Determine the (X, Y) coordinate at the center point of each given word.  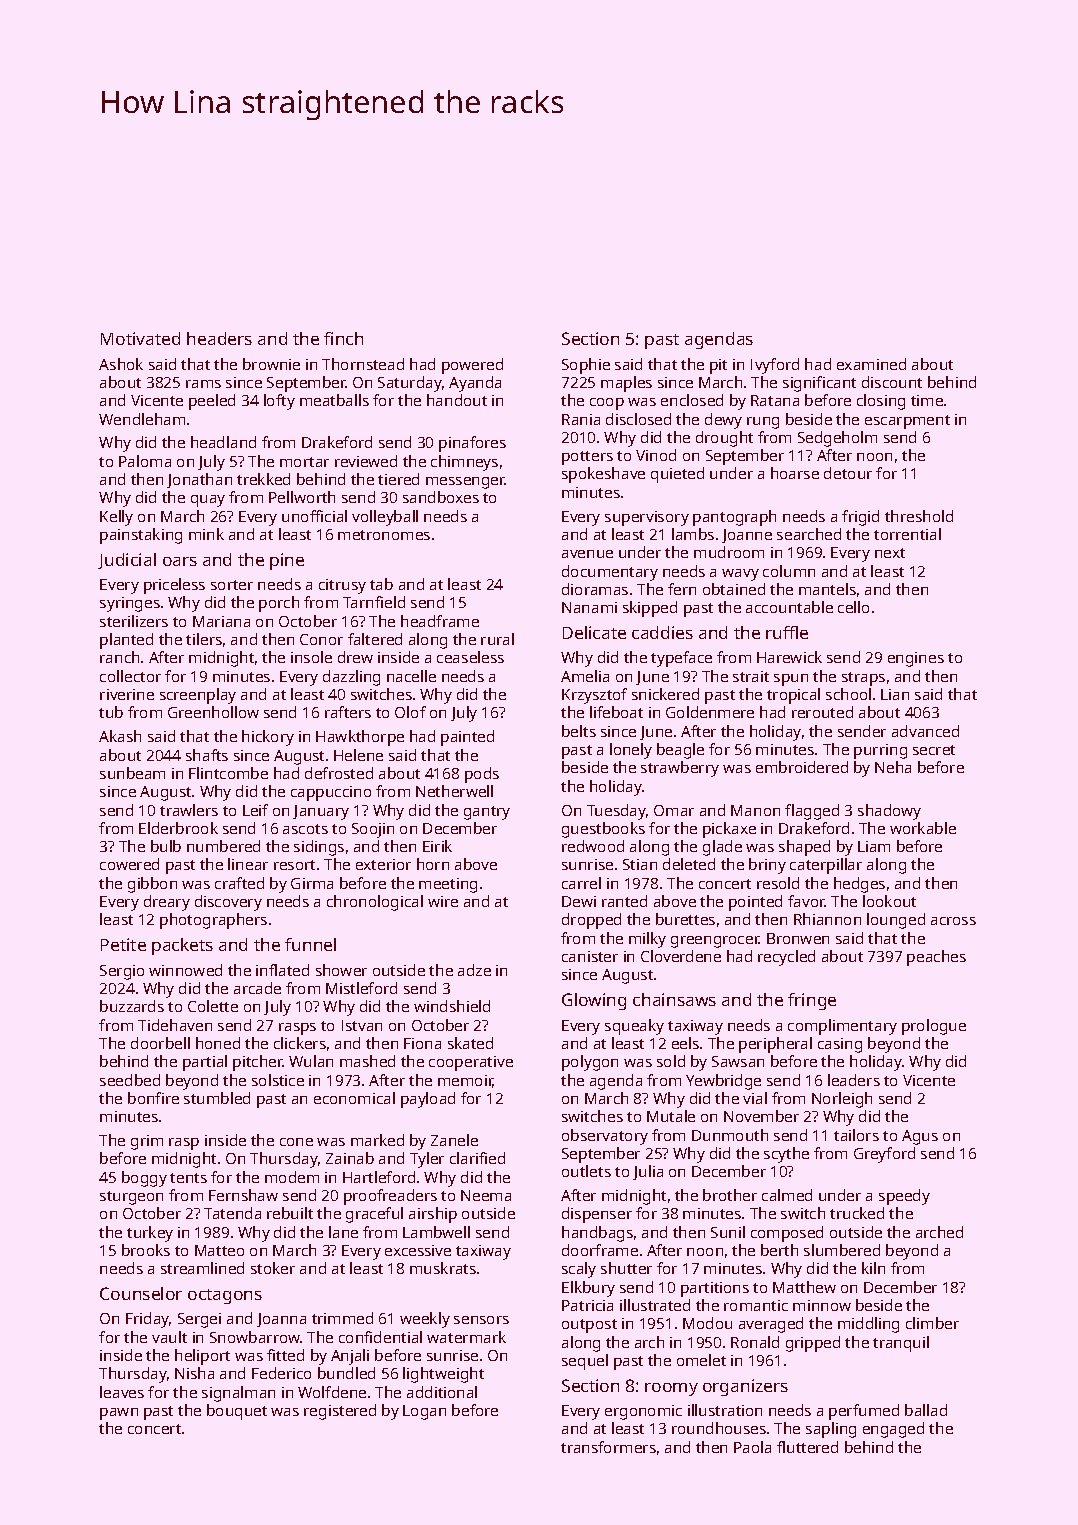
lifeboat (616, 712)
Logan (424, 1412)
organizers (745, 1387)
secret (934, 750)
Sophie (586, 366)
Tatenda (232, 1213)
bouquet (237, 1412)
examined (871, 364)
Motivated (140, 338)
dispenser (597, 1215)
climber (932, 1323)
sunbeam (132, 773)
